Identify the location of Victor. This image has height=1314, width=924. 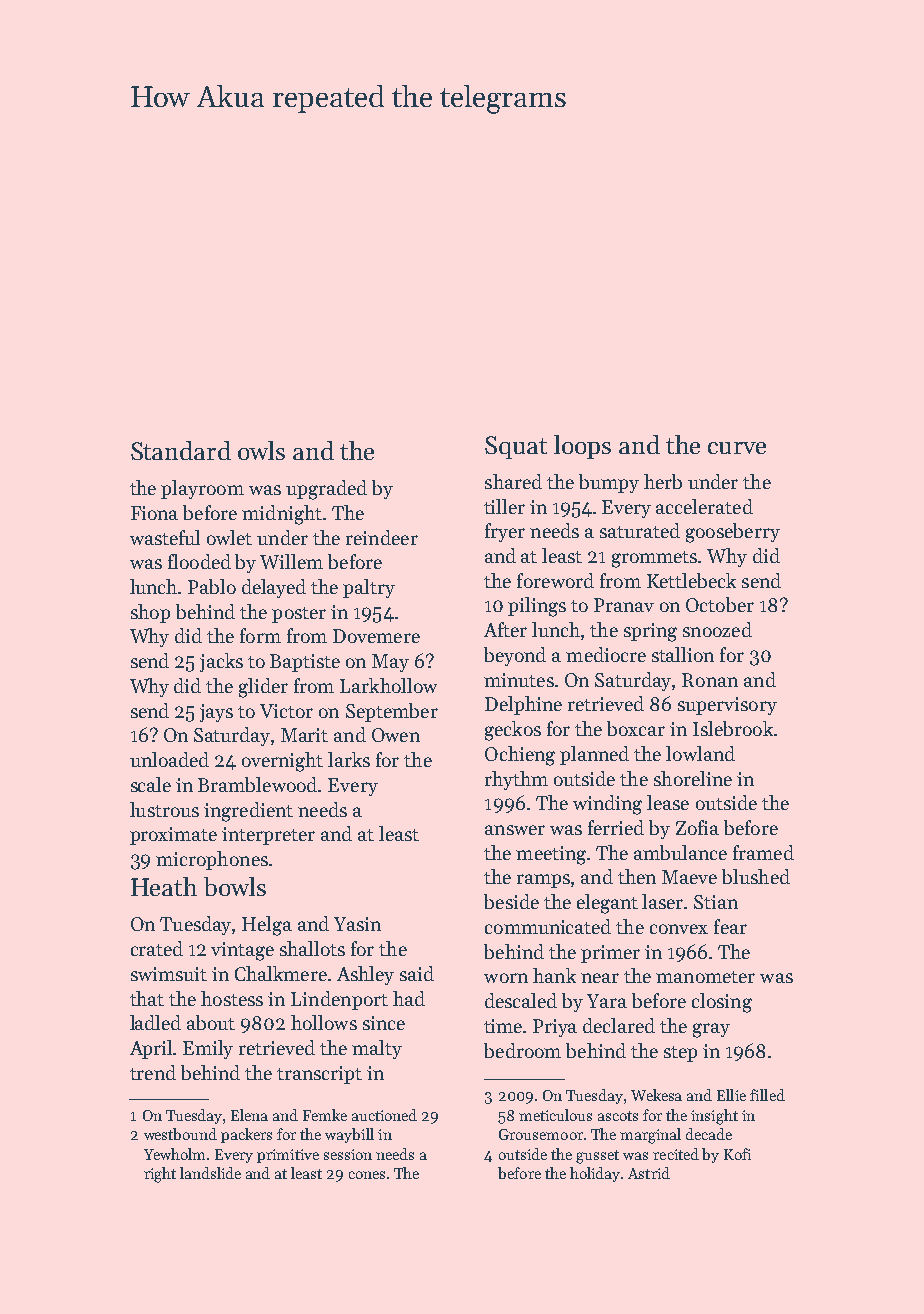
(286, 711).
